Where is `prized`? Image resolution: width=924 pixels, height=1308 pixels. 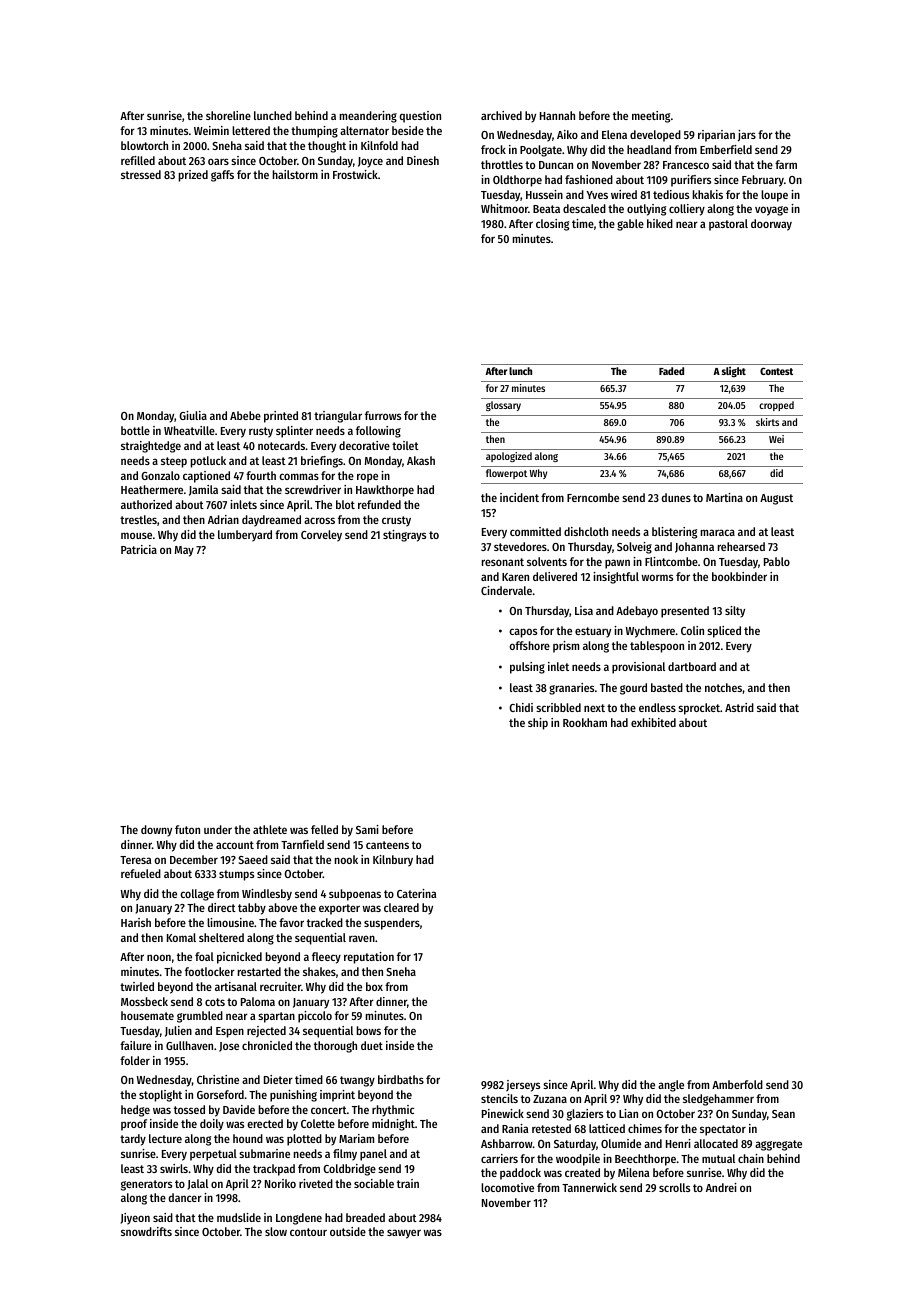
prized is located at coordinates (193, 176).
